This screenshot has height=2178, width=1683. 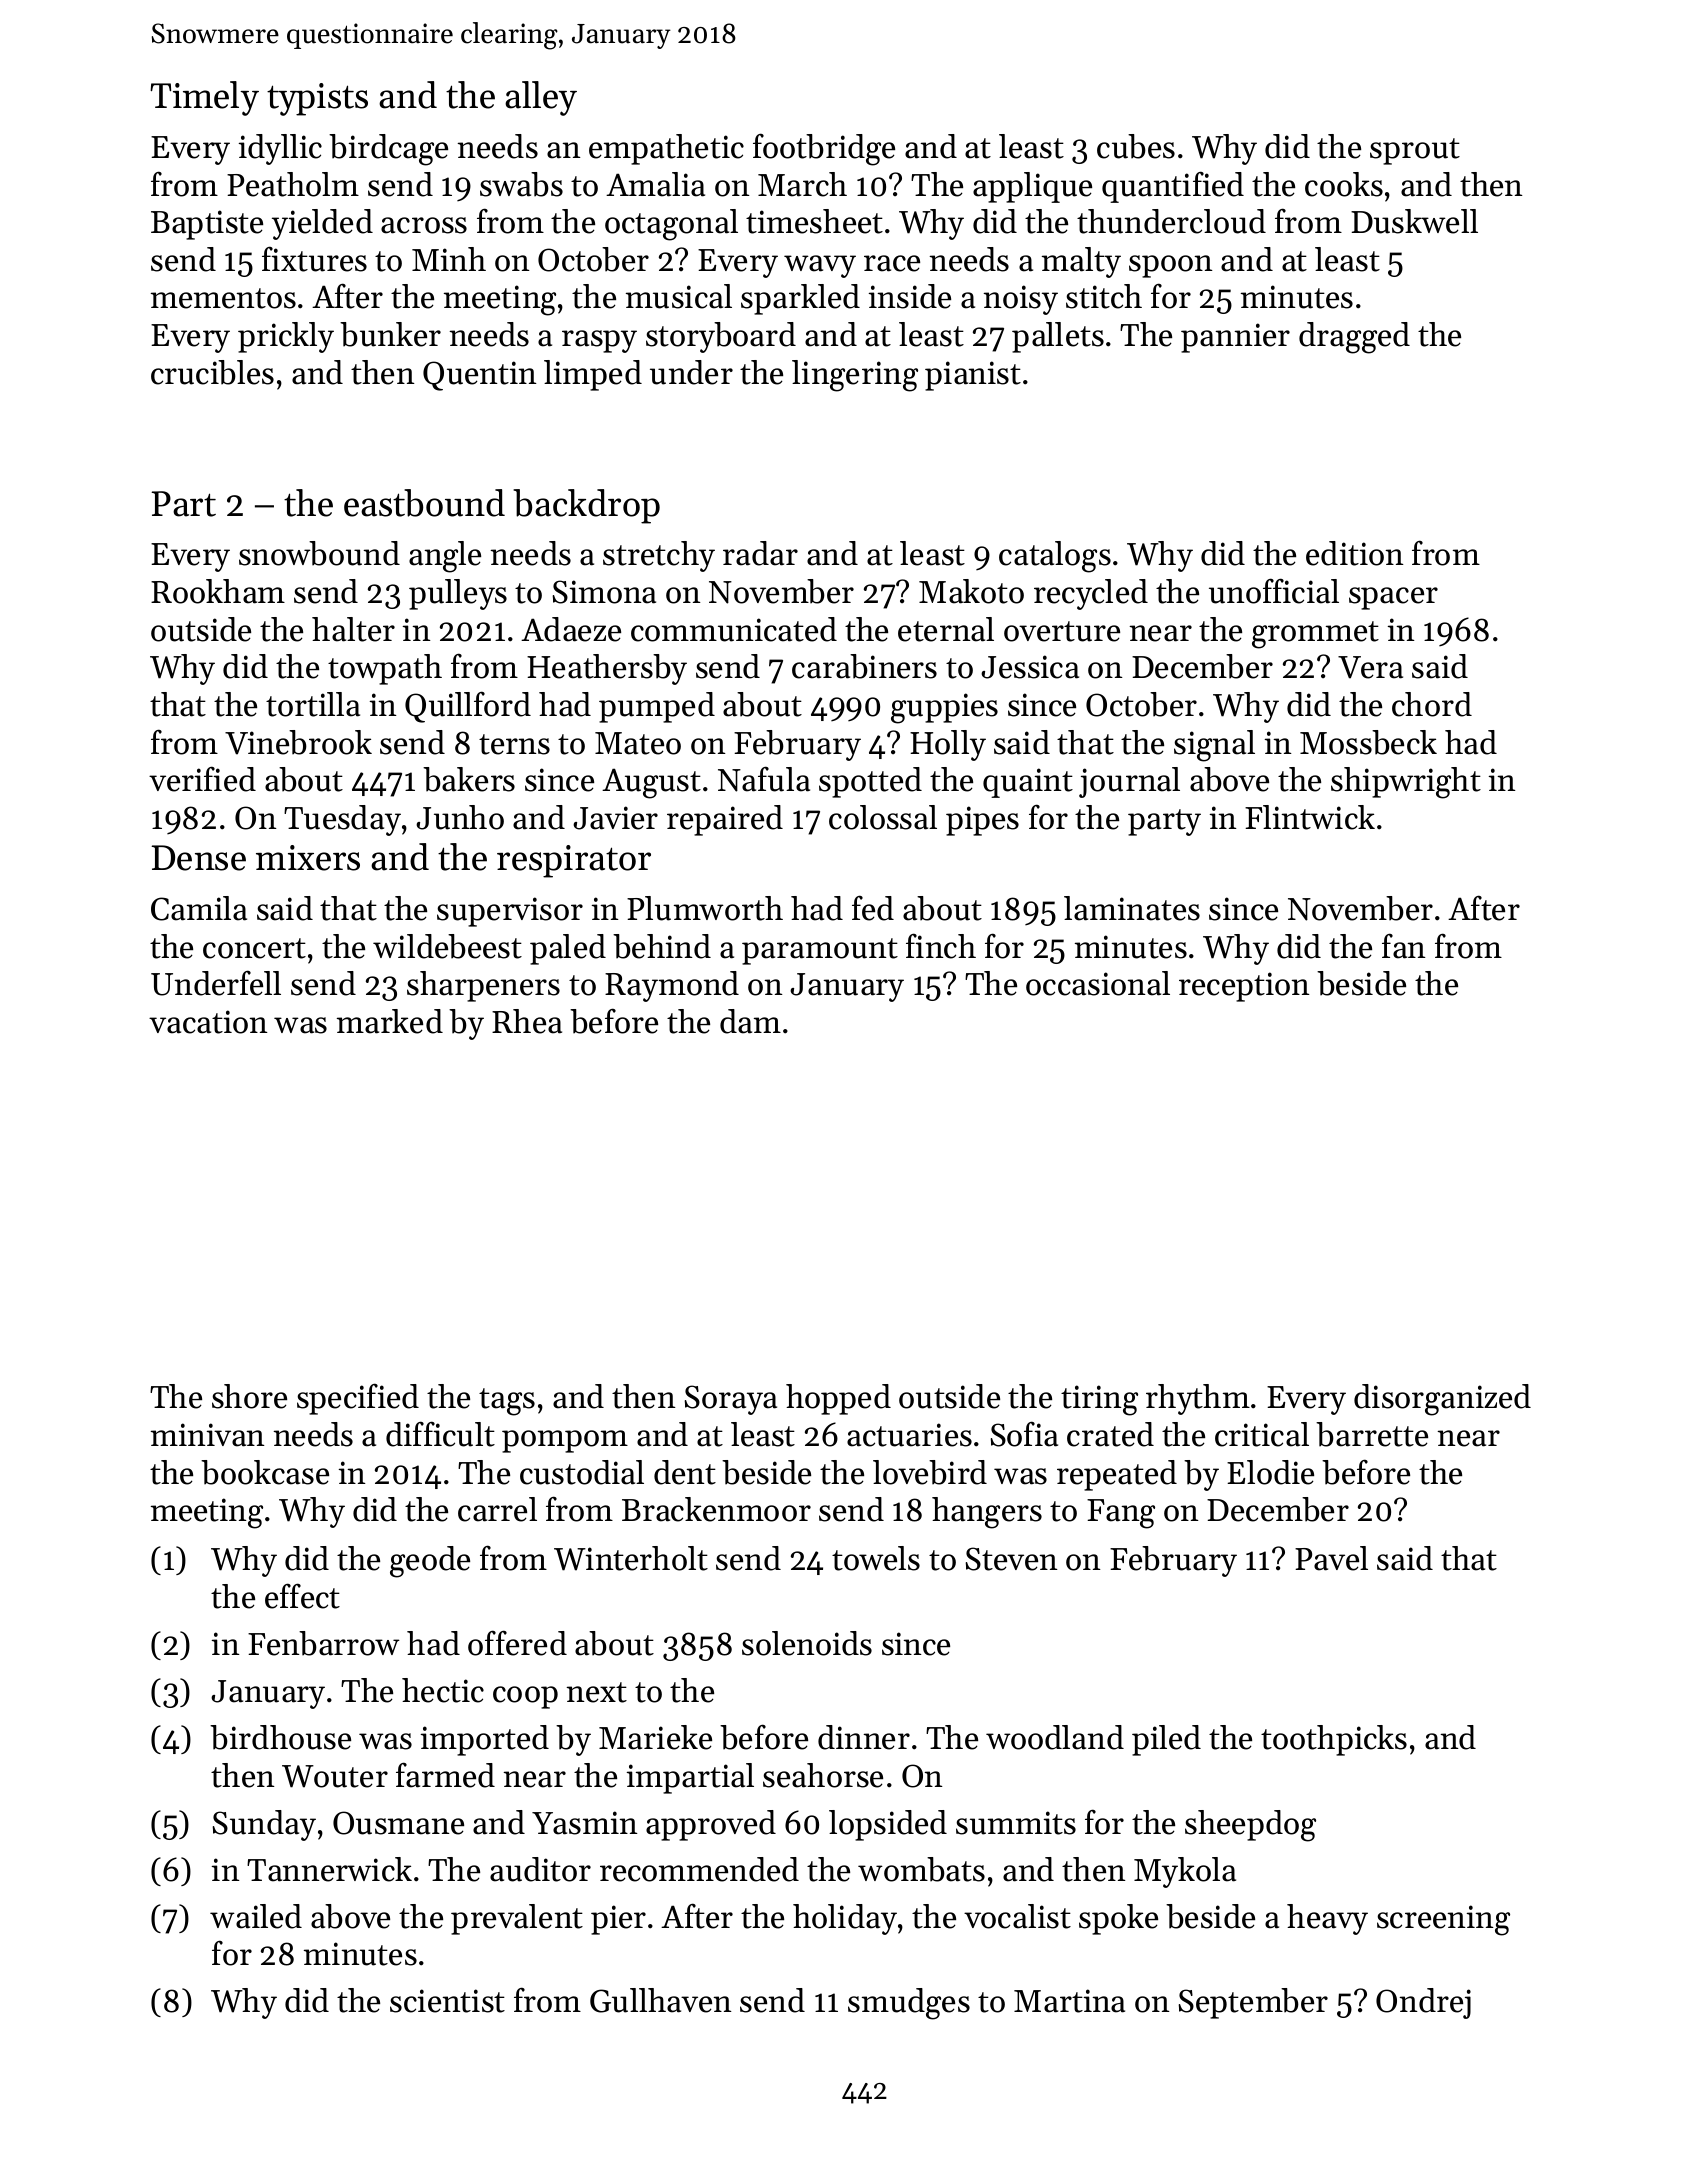 I want to click on sprout, so click(x=1415, y=151).
